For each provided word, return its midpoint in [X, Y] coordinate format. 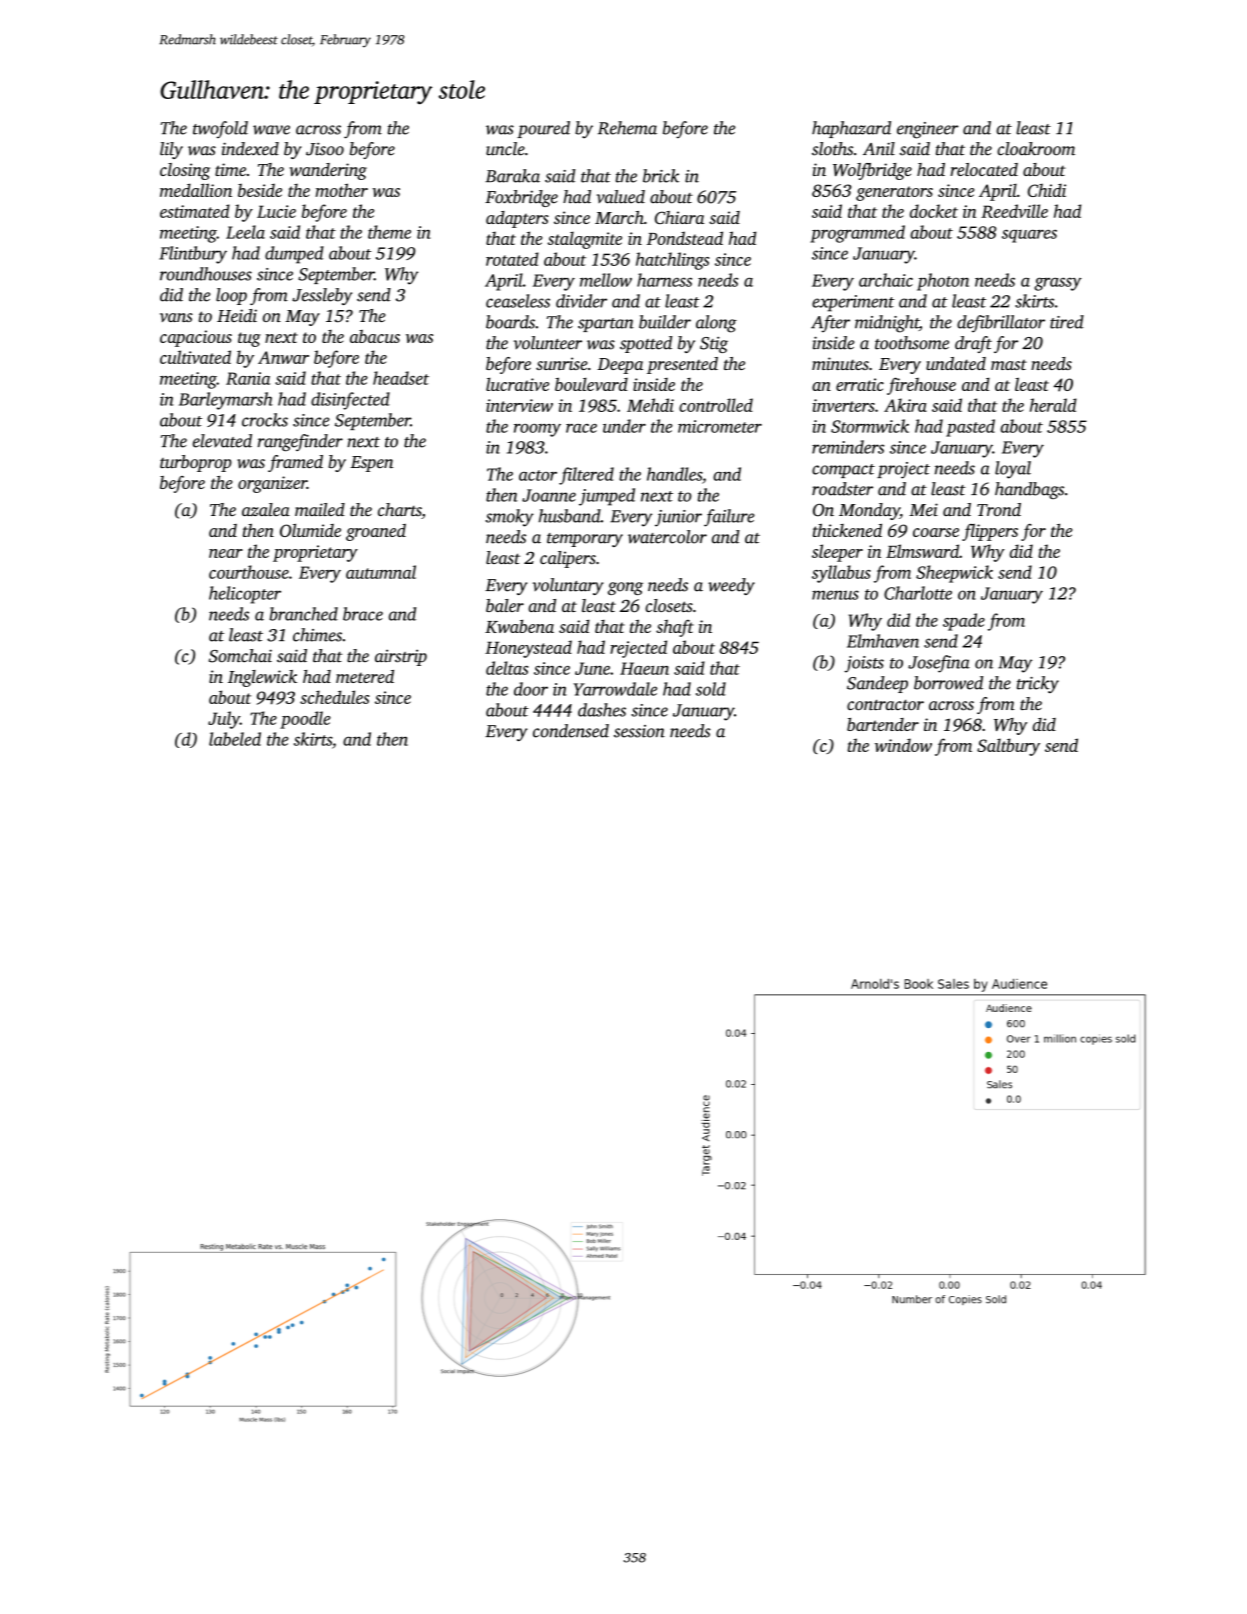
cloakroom [1036, 149]
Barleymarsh [226, 401]
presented [682, 365]
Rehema [627, 128]
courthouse [249, 572]
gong [625, 588]
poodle [305, 720]
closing [185, 171]
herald [1053, 405]
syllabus [841, 574]
